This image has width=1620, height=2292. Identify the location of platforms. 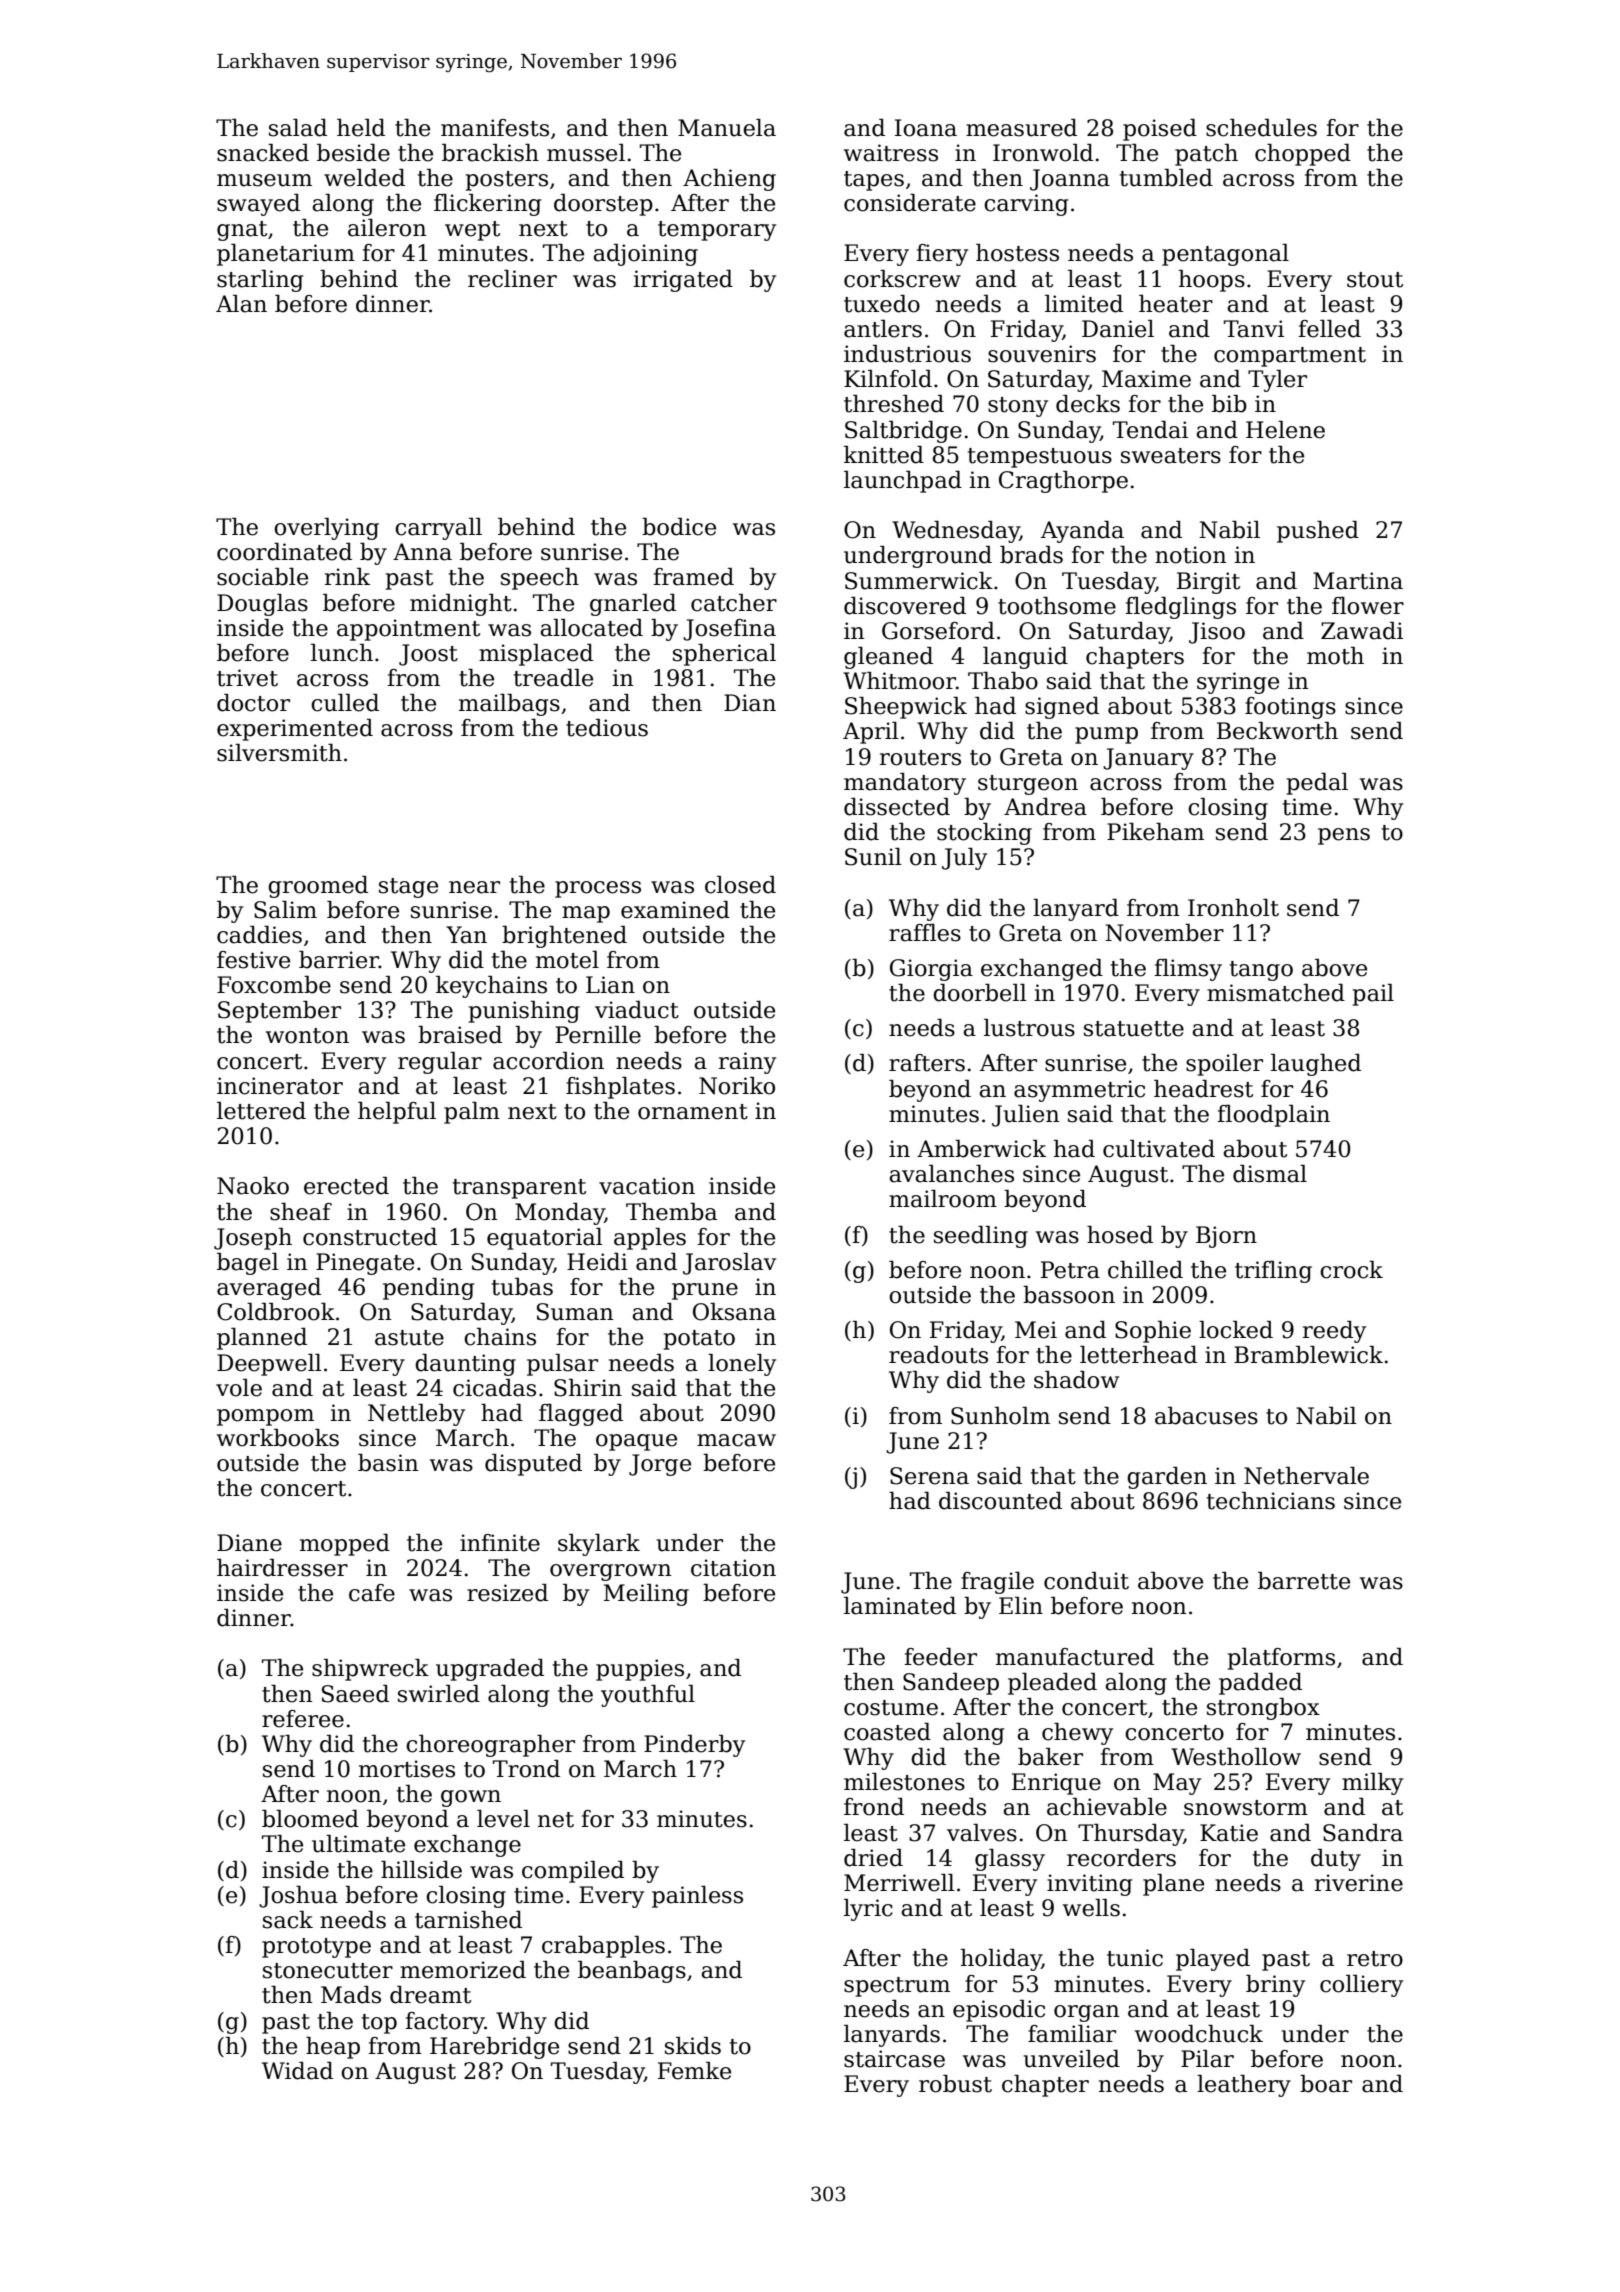
(1281, 1659).
